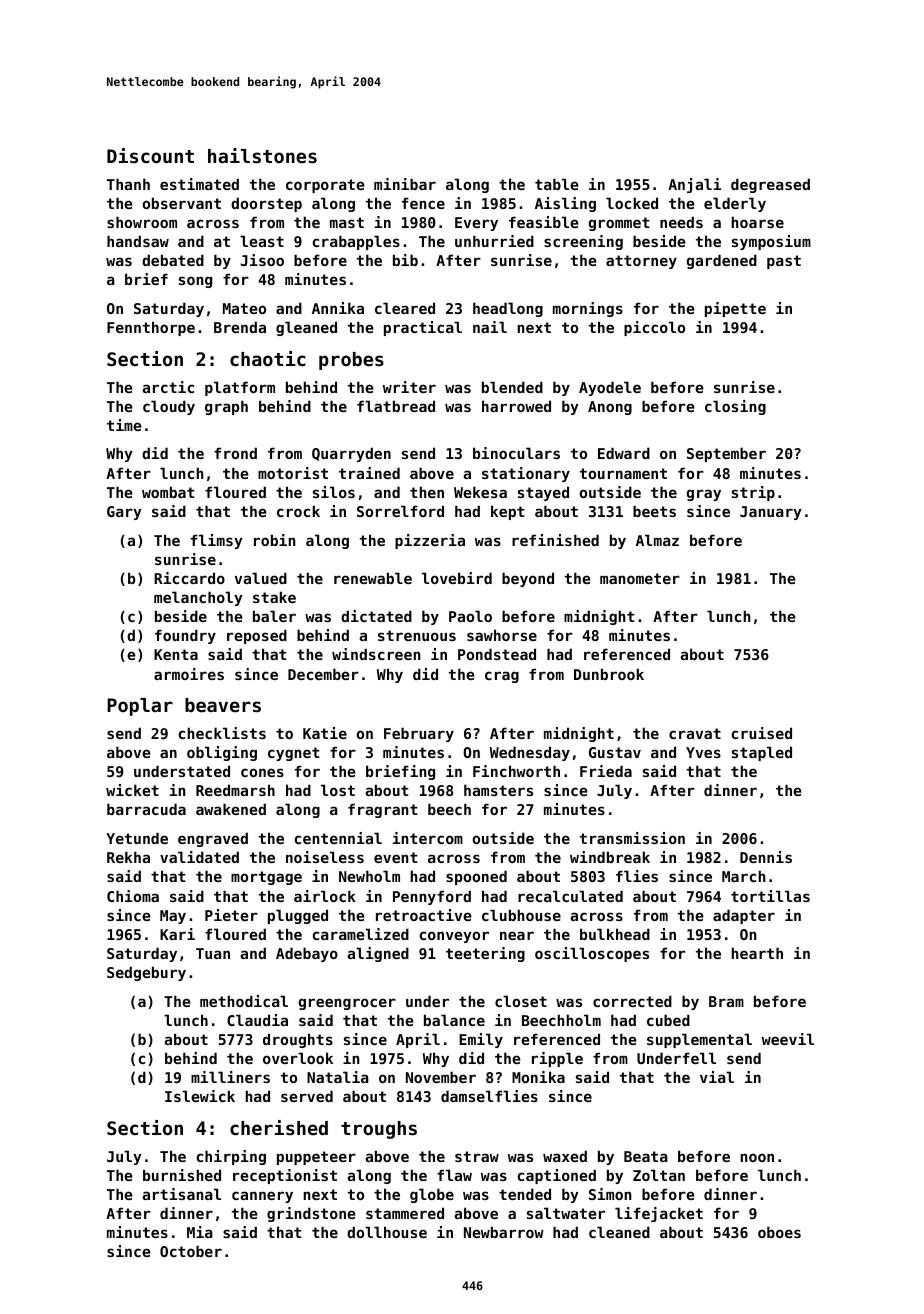 The image size is (924, 1314). I want to click on globe, so click(432, 1195).
